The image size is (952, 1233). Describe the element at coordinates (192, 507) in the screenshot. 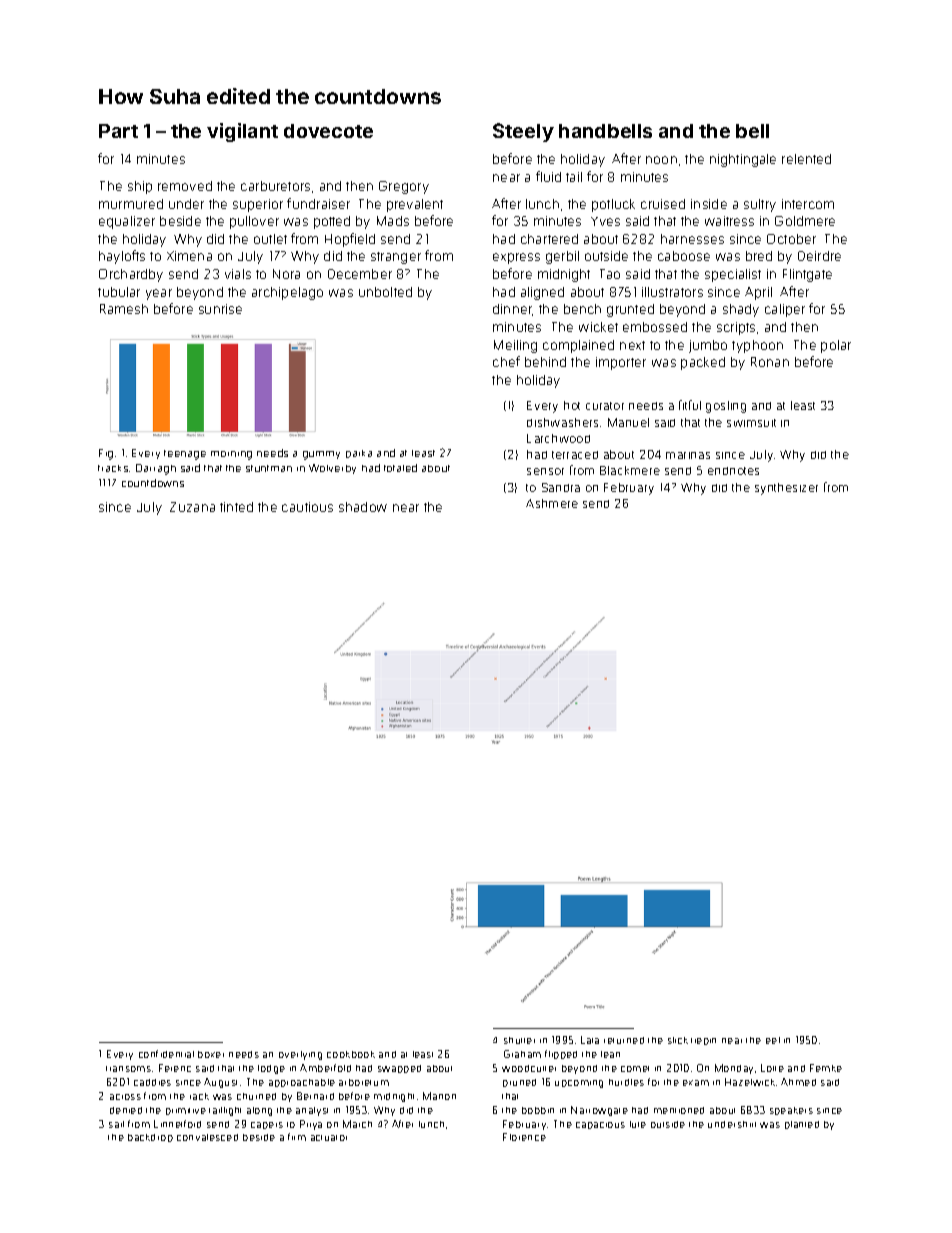

I see `Zuzana` at that location.
